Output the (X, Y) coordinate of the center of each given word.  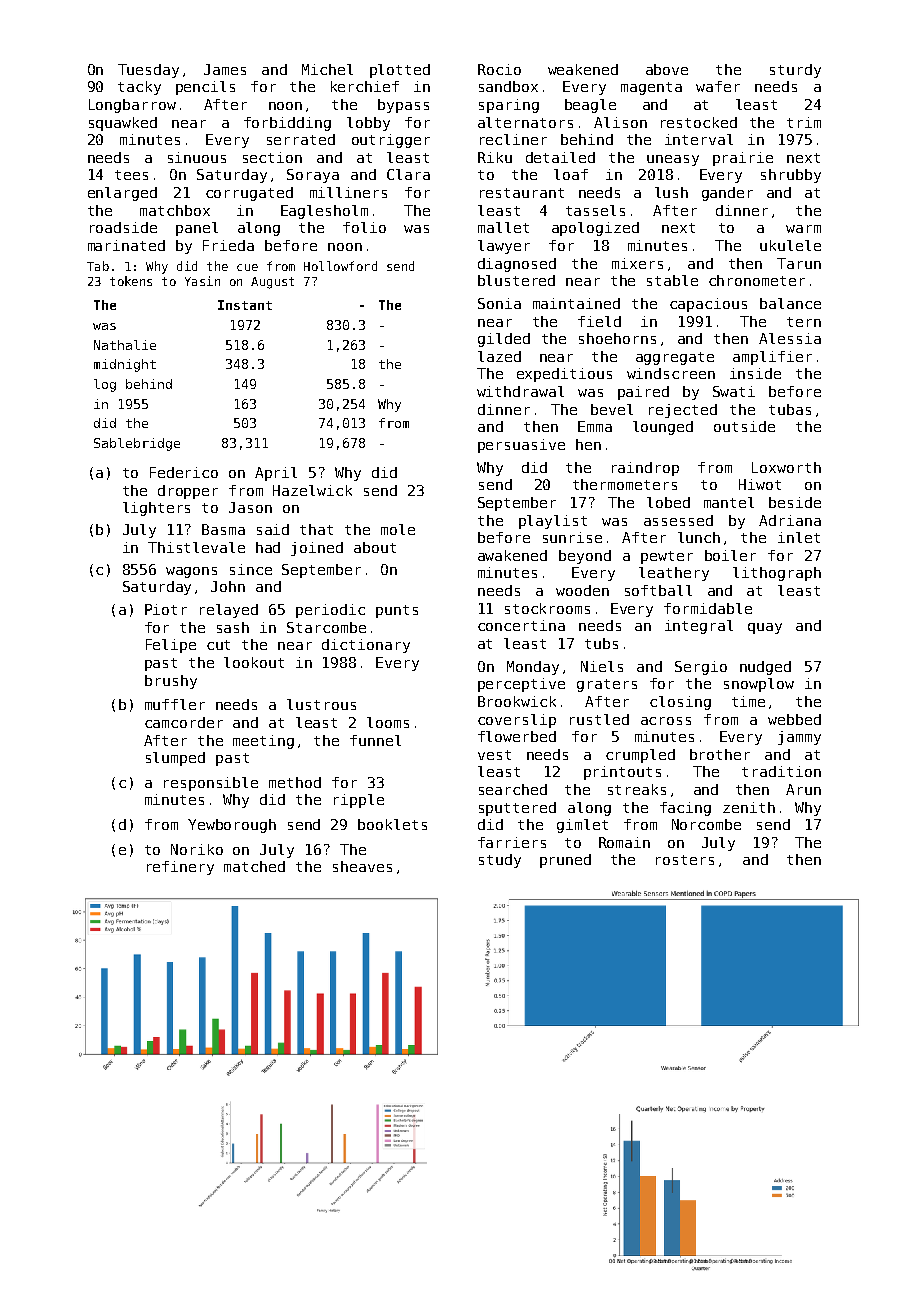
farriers (512, 842)
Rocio (499, 69)
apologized (595, 229)
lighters (156, 509)
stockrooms (547, 608)
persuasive (521, 446)
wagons (191, 572)
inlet (799, 537)
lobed (668, 502)
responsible (211, 784)
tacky (139, 88)
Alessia (790, 338)
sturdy (795, 71)
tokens (131, 281)
